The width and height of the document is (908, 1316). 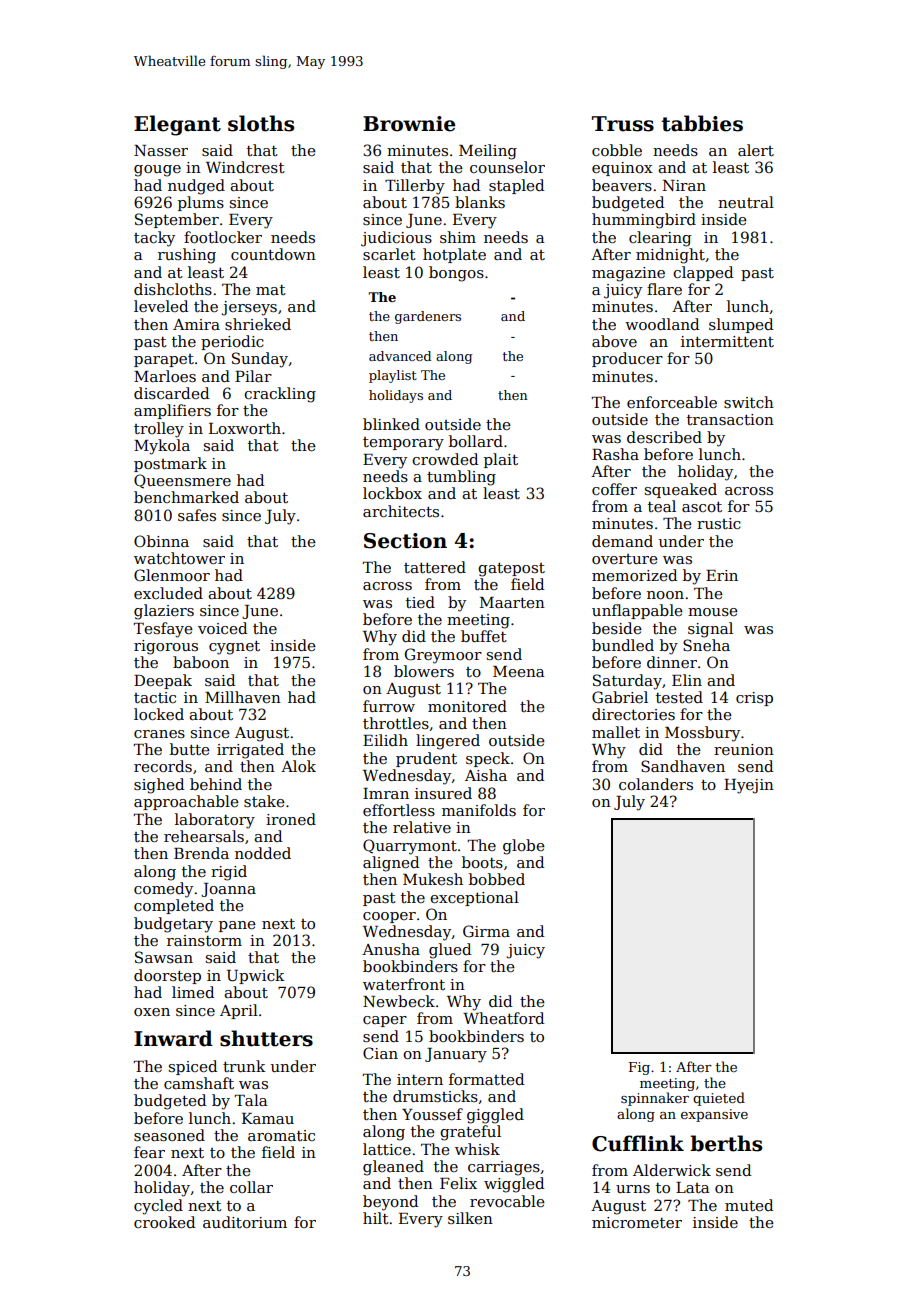 I want to click on collar, so click(x=251, y=1187).
